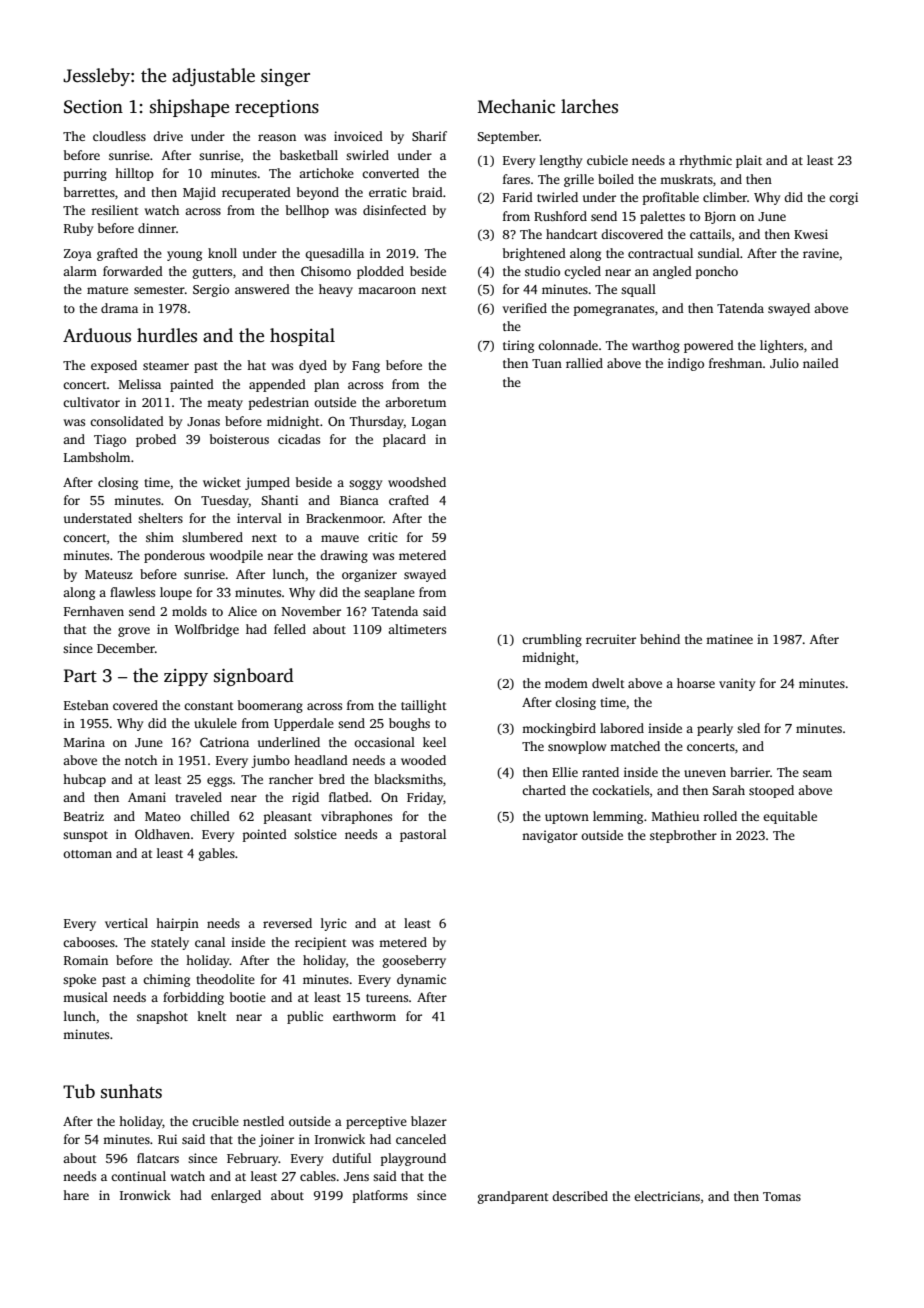 Image resolution: width=924 pixels, height=1308 pixels. What do you see at coordinates (582, 272) in the screenshot?
I see `cycled` at bounding box center [582, 272].
